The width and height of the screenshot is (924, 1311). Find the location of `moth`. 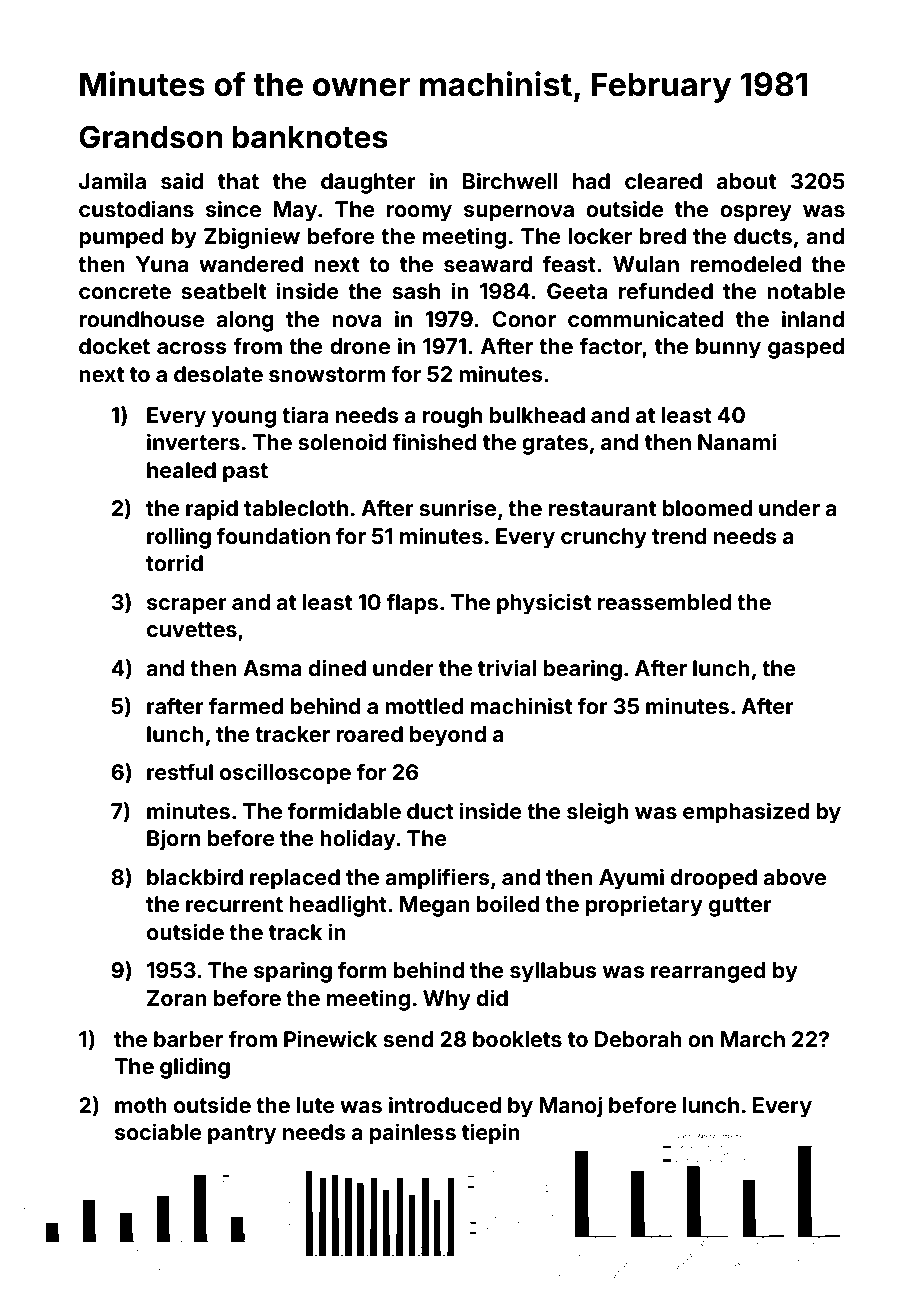

moth is located at coordinates (141, 1105).
